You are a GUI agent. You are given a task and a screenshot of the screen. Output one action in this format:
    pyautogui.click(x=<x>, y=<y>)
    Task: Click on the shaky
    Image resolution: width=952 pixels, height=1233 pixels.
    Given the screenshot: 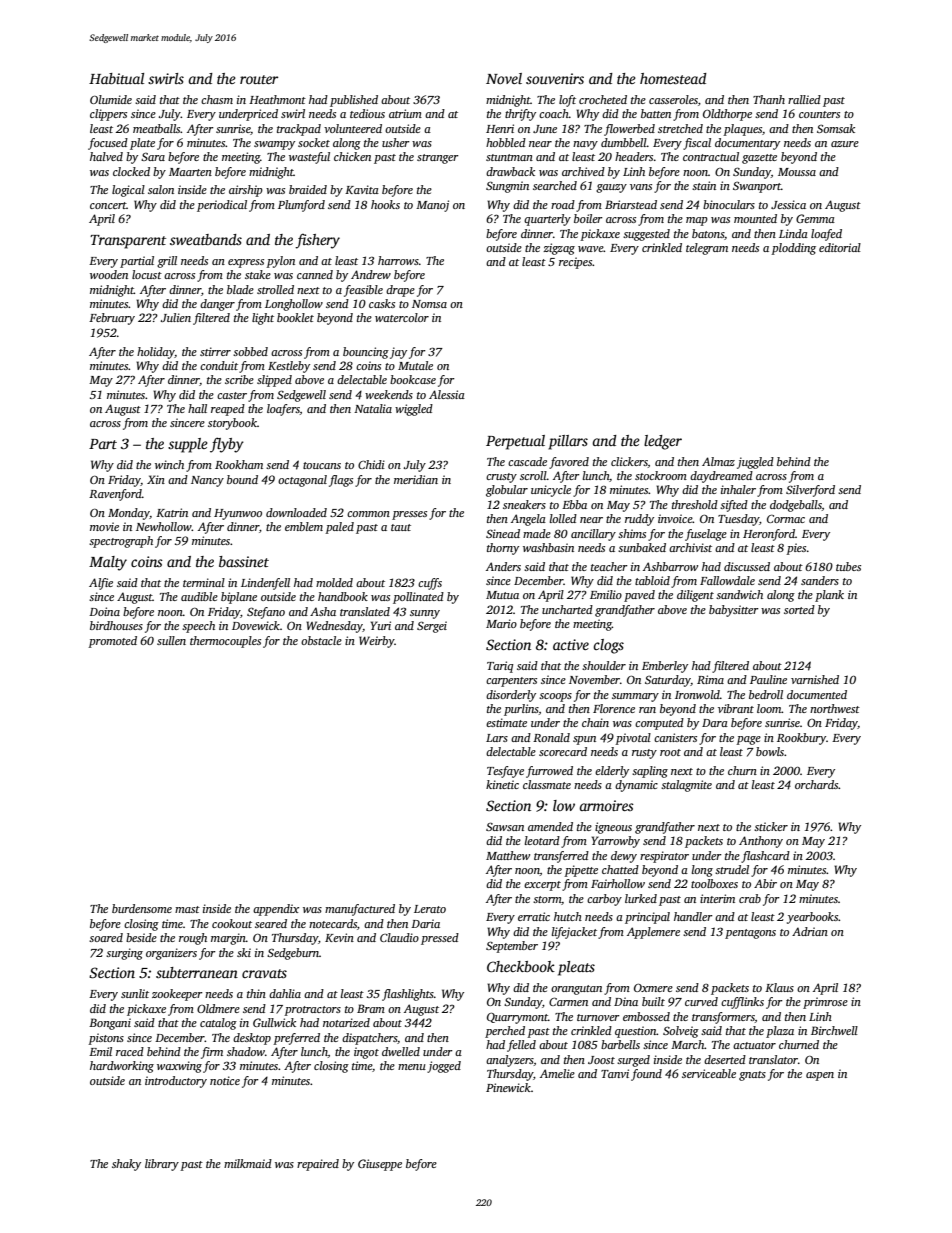 What is the action you would take?
    pyautogui.click(x=126, y=1165)
